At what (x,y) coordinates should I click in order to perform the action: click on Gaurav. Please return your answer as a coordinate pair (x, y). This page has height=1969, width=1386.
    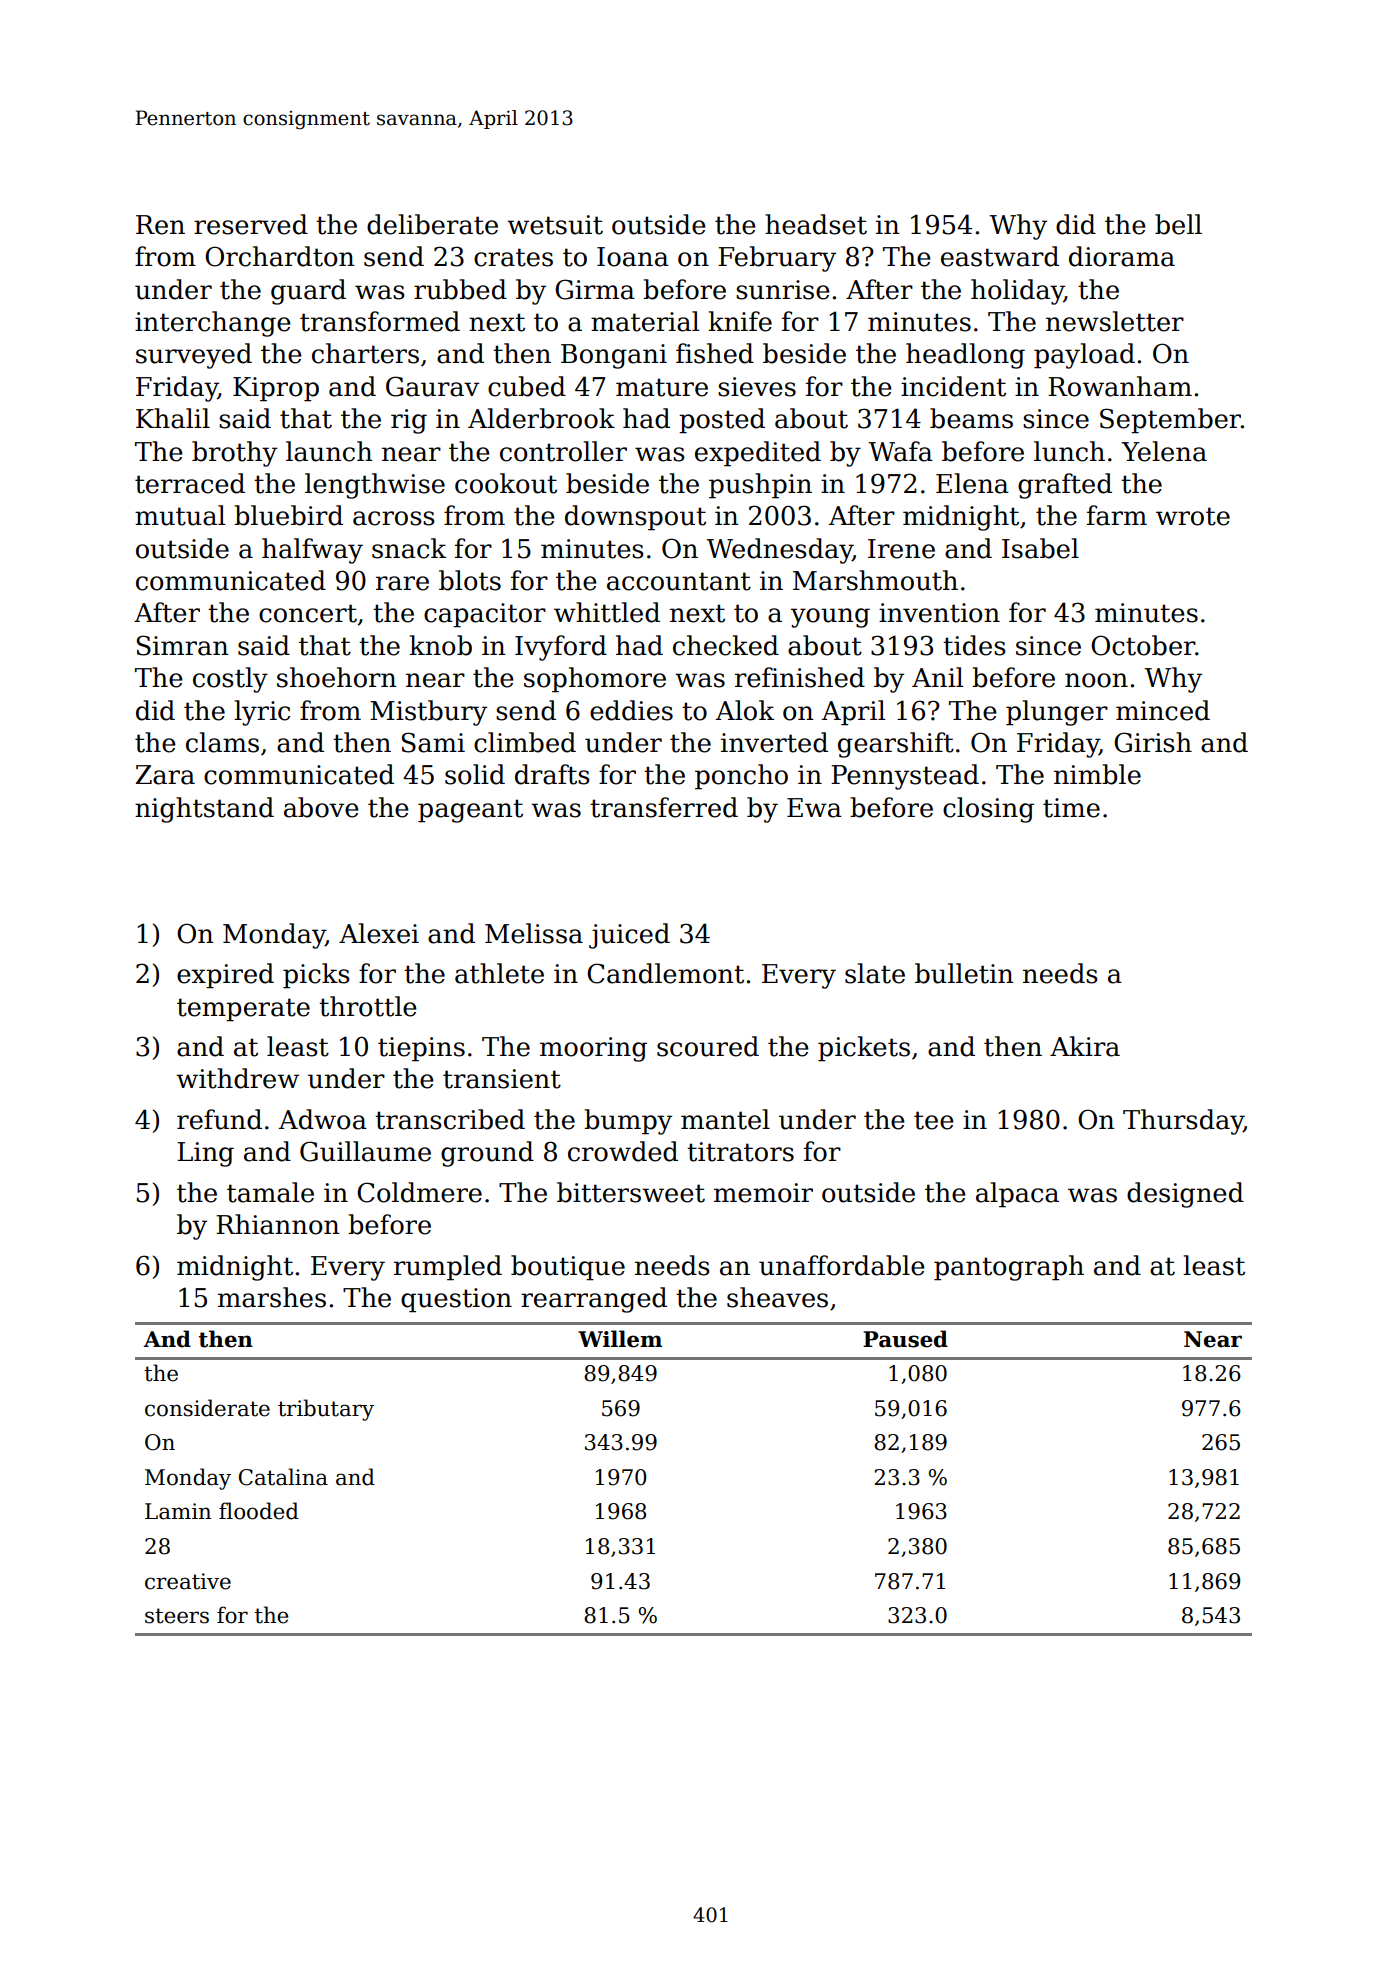
    Looking at the image, I should click on (432, 386).
